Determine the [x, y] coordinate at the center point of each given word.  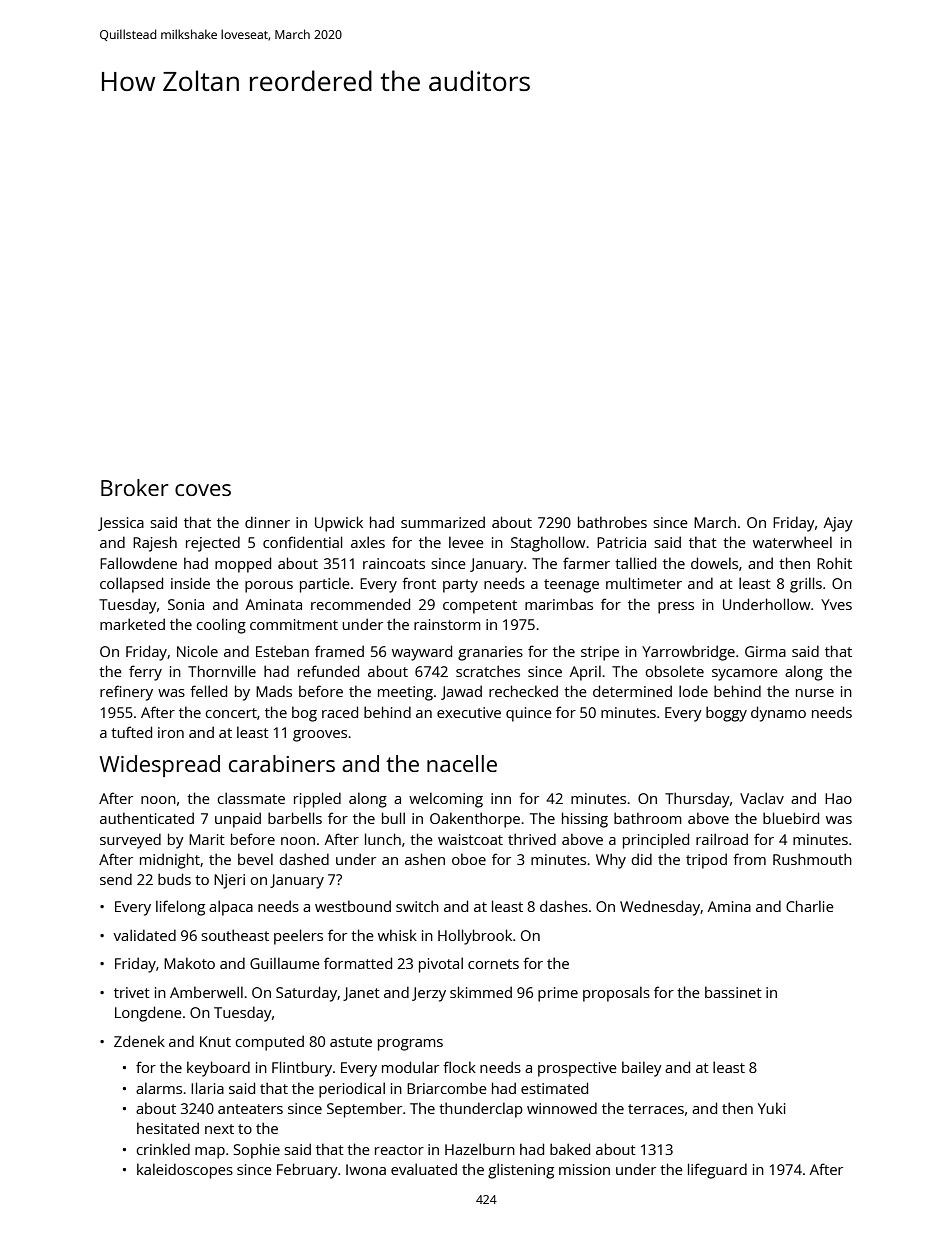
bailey [642, 1069]
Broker [135, 487]
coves [203, 490]
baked [570, 1149]
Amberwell [206, 992]
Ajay [838, 524]
